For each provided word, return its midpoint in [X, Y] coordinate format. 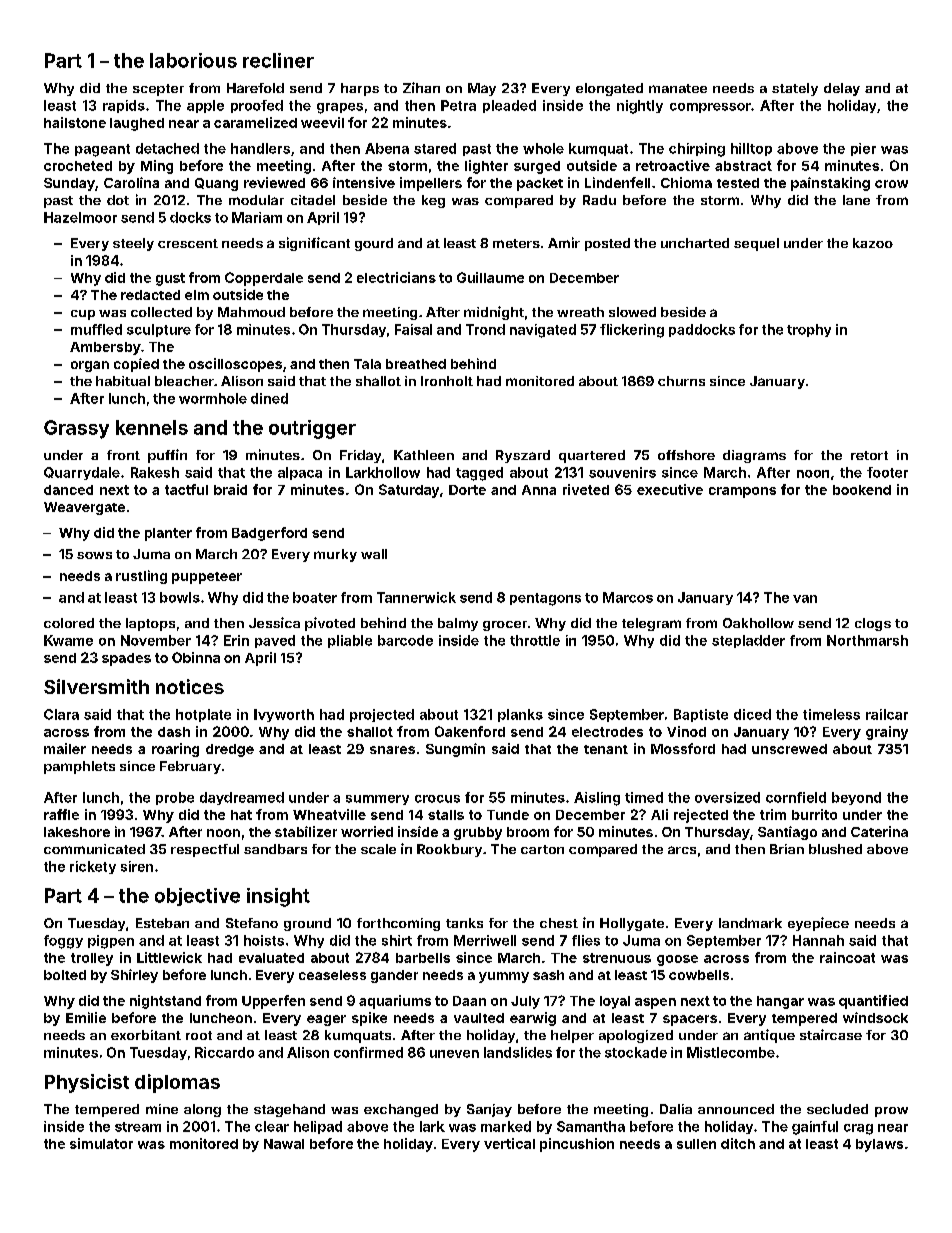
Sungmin [455, 750]
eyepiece [818, 924]
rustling [141, 577]
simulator [101, 1143]
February [190, 767]
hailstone [75, 122]
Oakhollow [758, 623]
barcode [405, 640]
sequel [756, 244]
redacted [150, 295]
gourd [374, 244]
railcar [887, 714]
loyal [615, 1002]
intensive [364, 182]
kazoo [873, 243]
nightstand [165, 1002]
